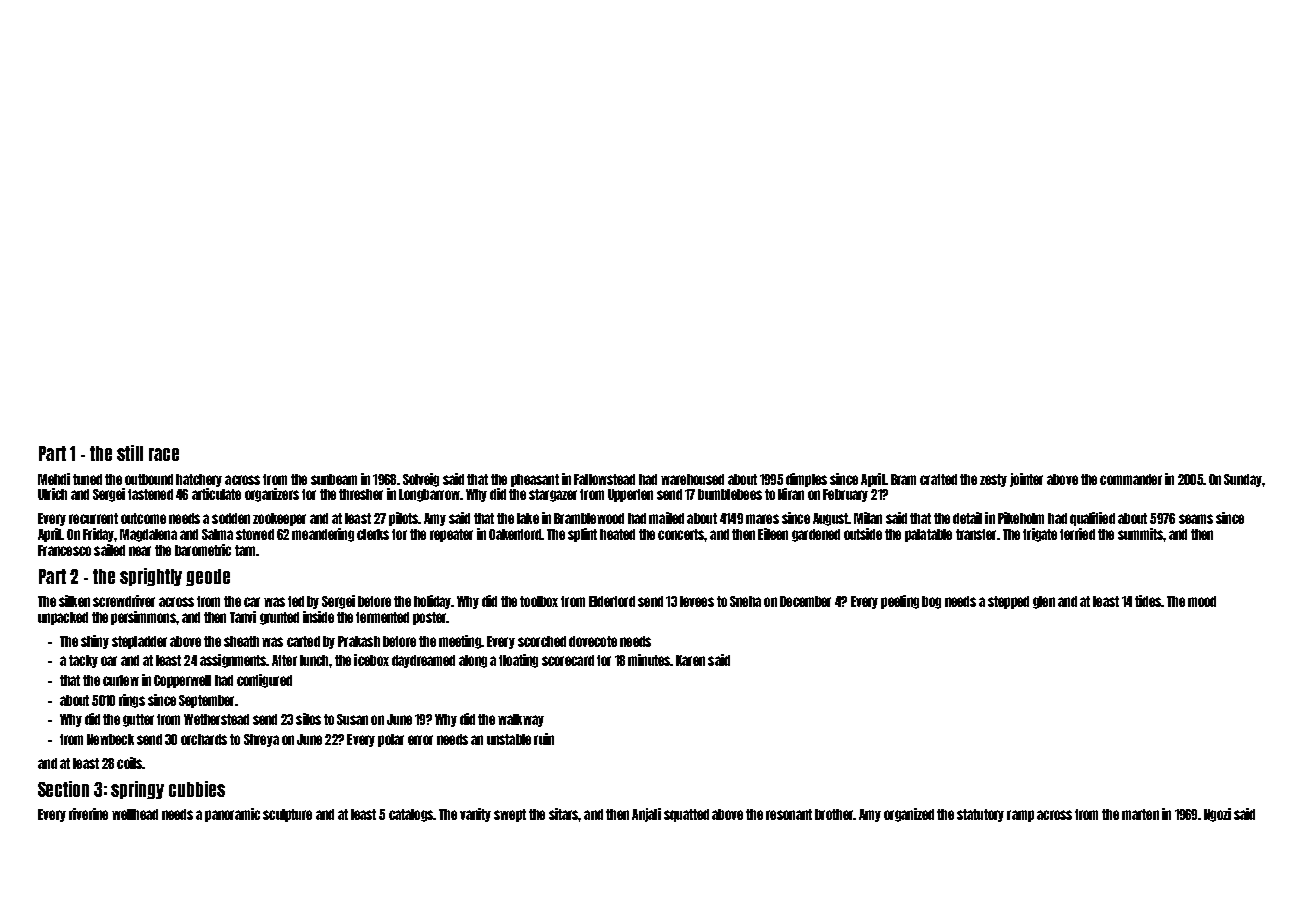  Describe the element at coordinates (1040, 535) in the screenshot. I see `frigate` at that location.
